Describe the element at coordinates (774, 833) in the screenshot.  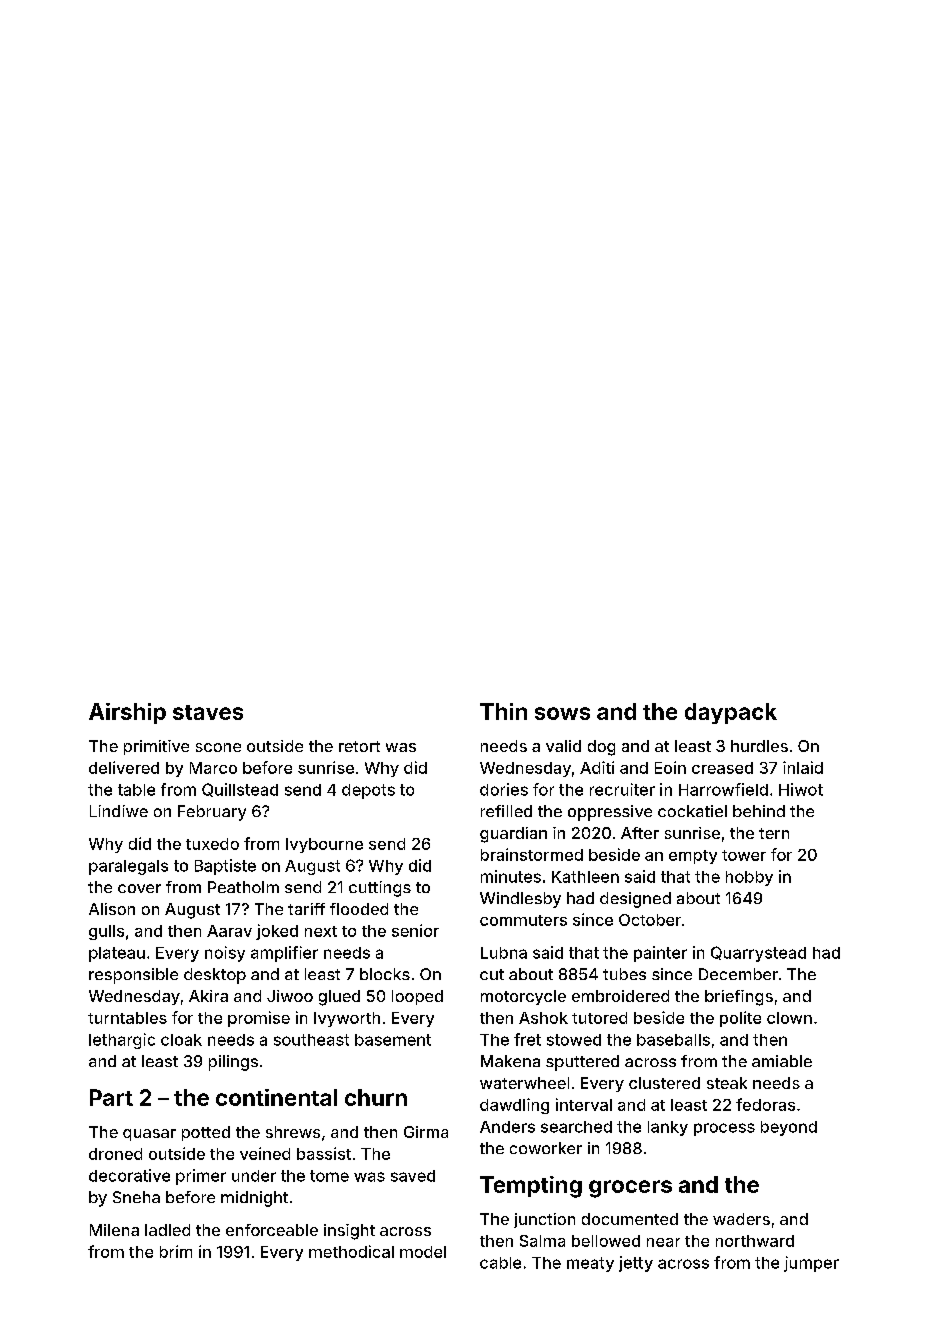
I see `tern` at that location.
